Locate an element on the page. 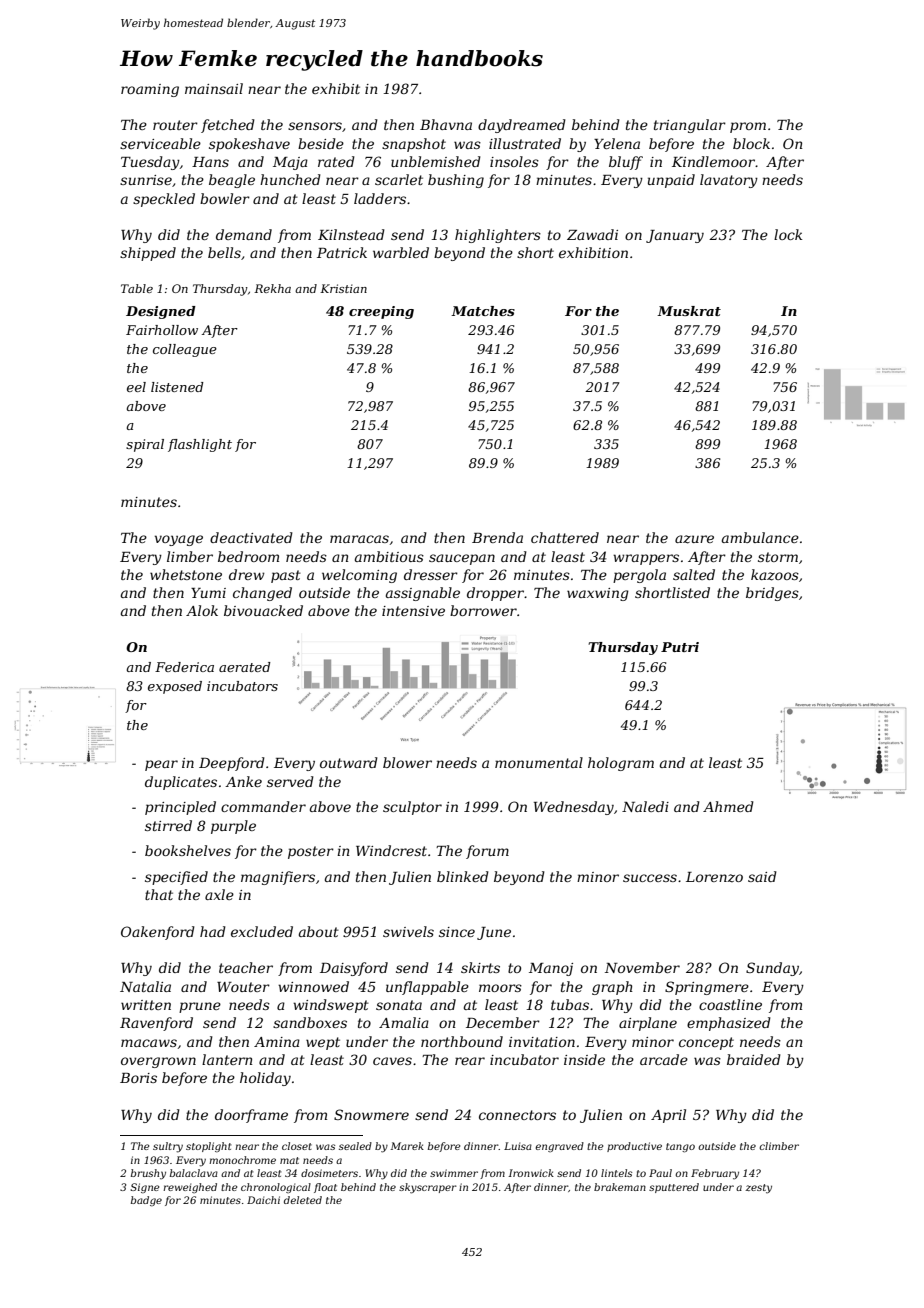 Image resolution: width=924 pixels, height=1308 pixels. swivels is located at coordinates (408, 931).
